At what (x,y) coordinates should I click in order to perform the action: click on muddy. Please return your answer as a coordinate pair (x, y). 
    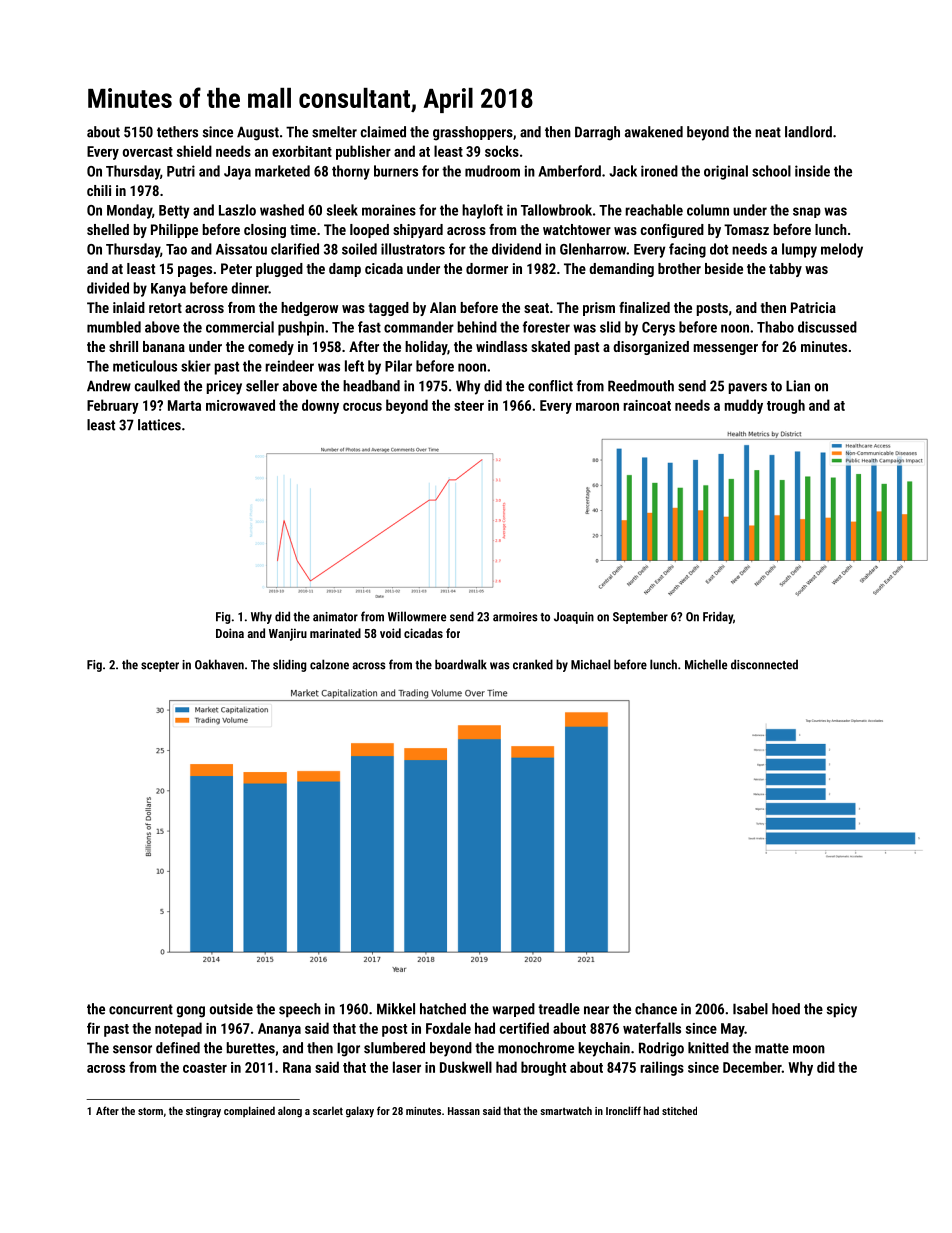
    Looking at the image, I should click on (744, 406).
